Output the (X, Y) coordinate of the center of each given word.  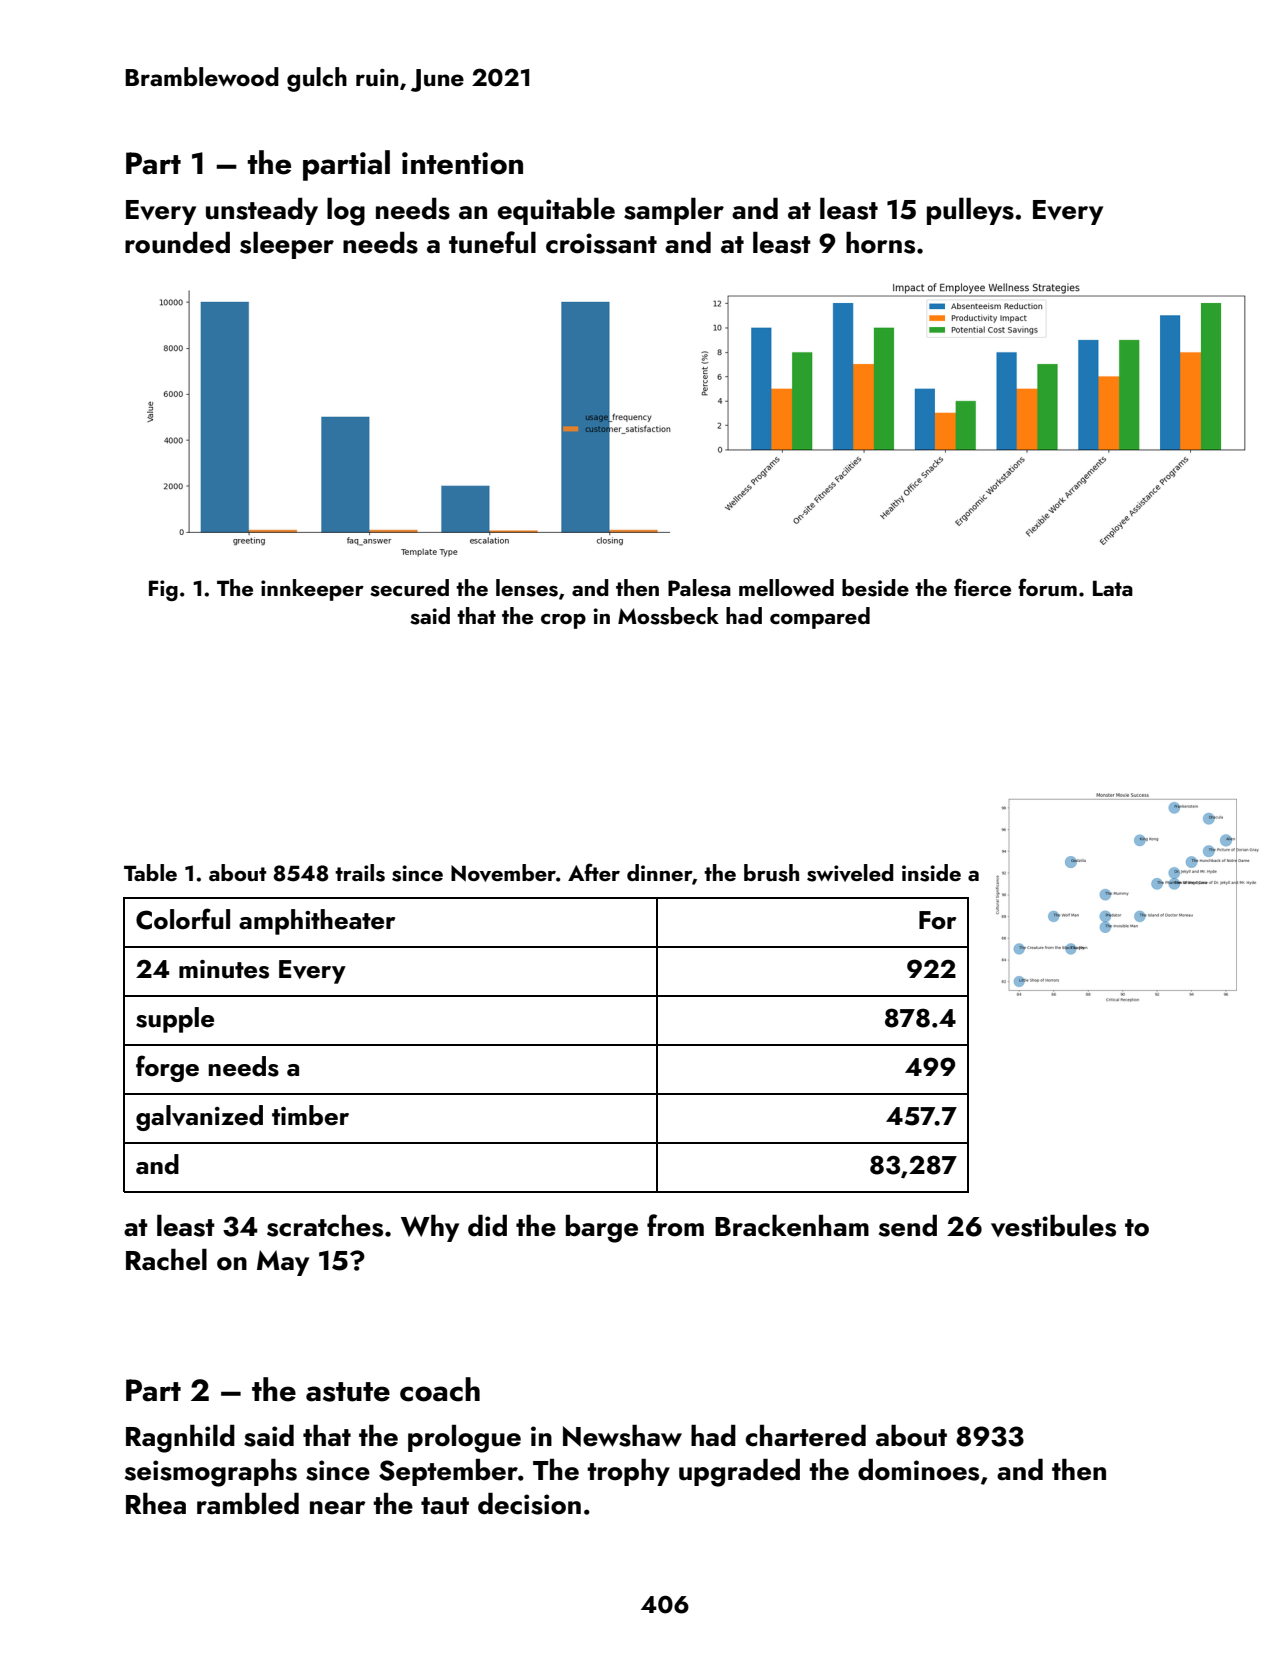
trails (360, 873)
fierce (982, 587)
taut (445, 1506)
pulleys (970, 211)
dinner (659, 872)
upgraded (739, 1473)
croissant (601, 243)
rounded (177, 243)
